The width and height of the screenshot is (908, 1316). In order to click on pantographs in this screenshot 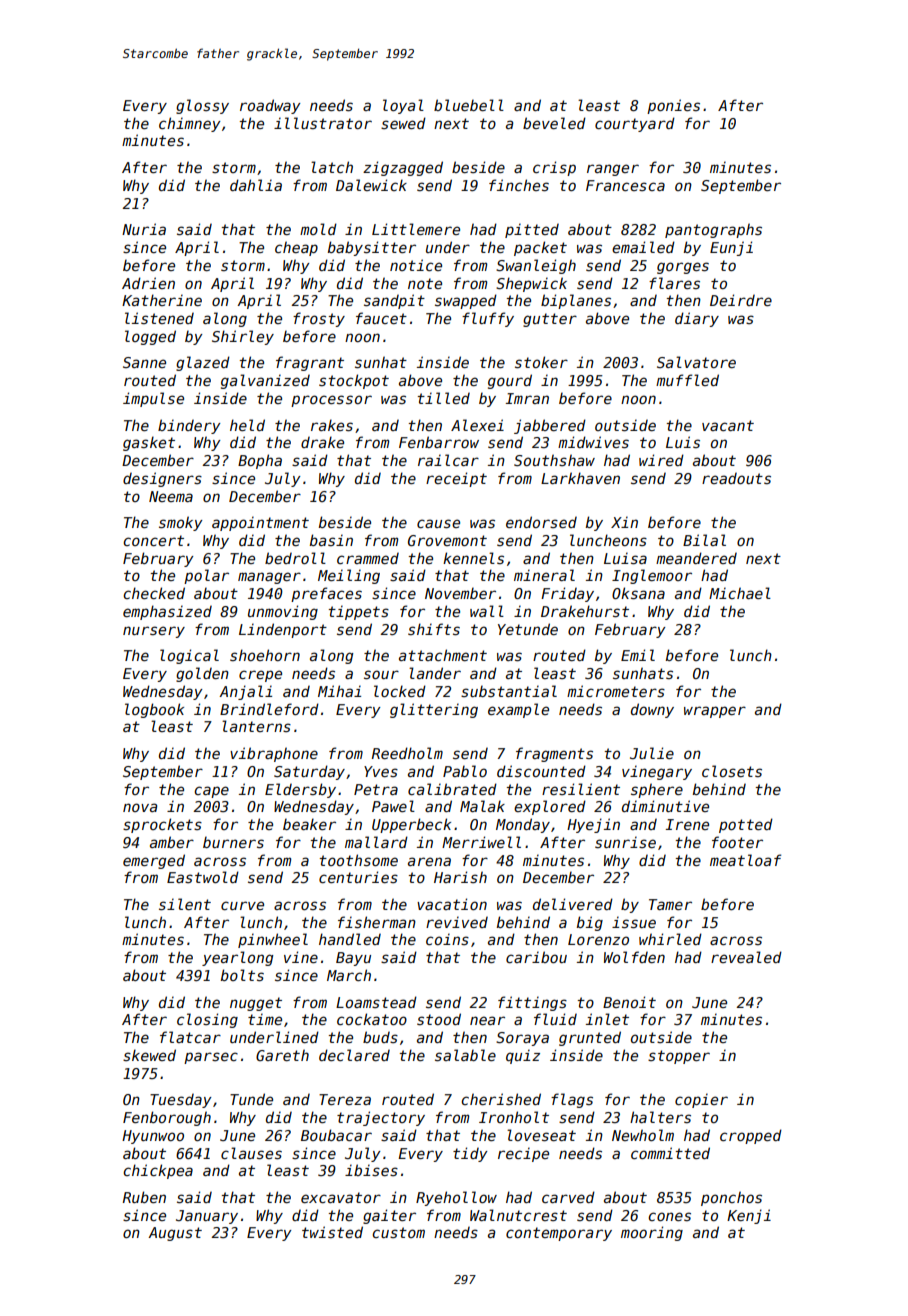, I will do `click(713, 230)`.
